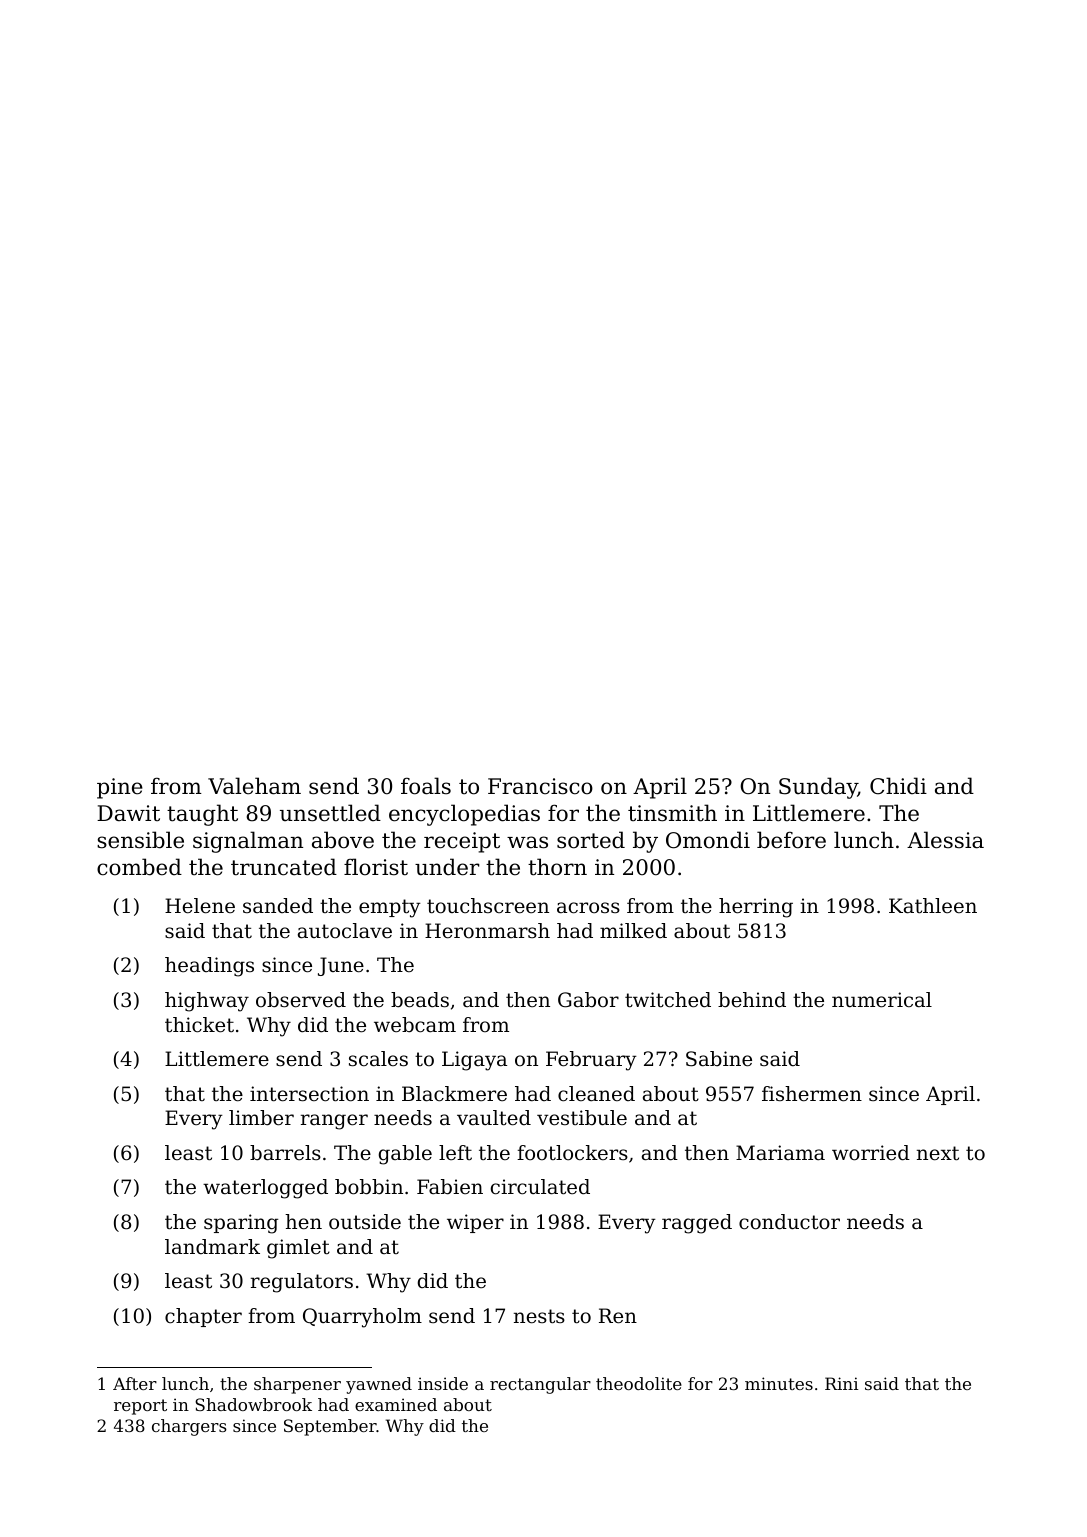 The width and height of the screenshot is (1087, 1537). Describe the element at coordinates (540, 786) in the screenshot. I see `Francisco` at that location.
